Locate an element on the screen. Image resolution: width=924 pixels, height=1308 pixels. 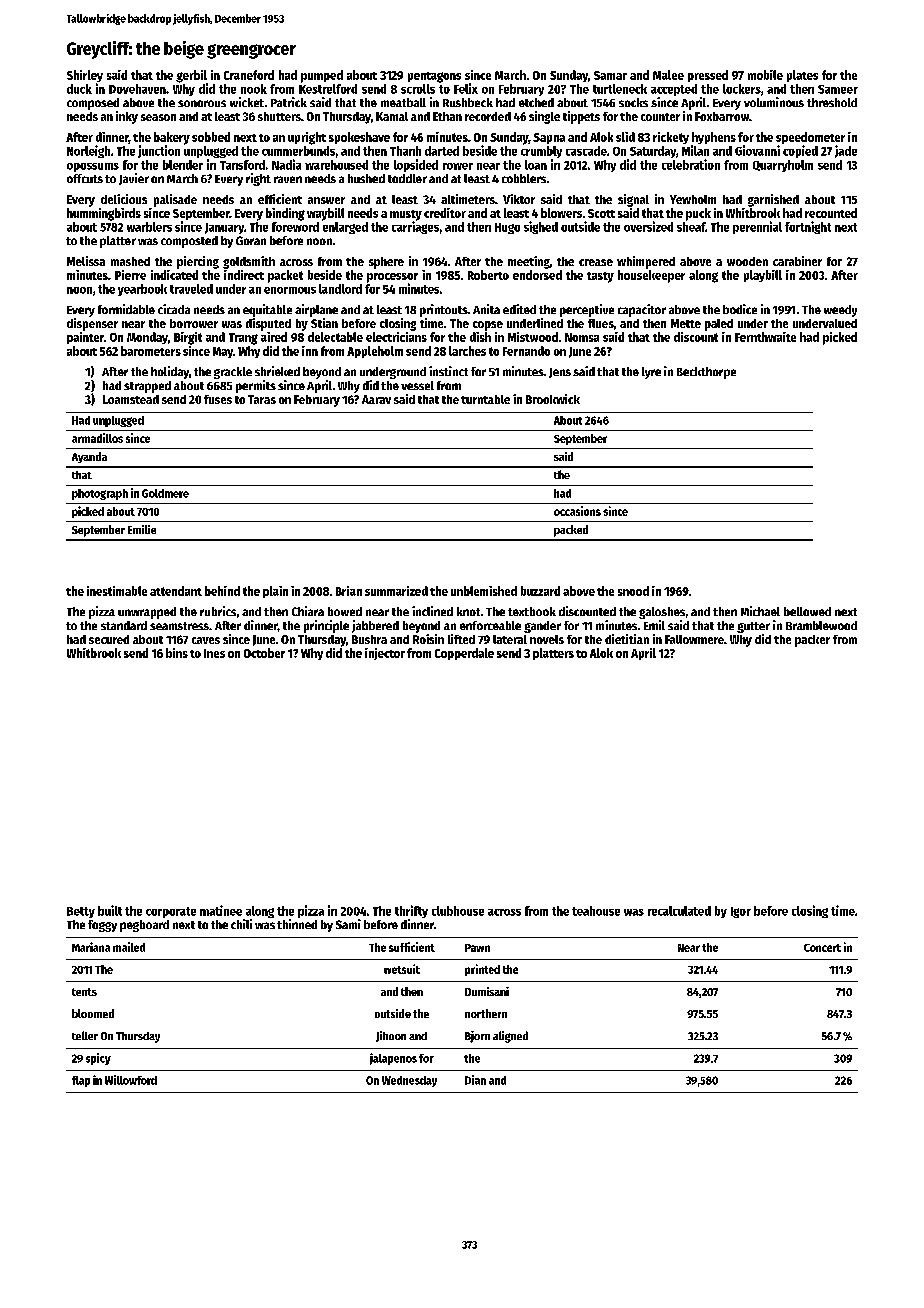
warblers is located at coordinates (149, 227).
